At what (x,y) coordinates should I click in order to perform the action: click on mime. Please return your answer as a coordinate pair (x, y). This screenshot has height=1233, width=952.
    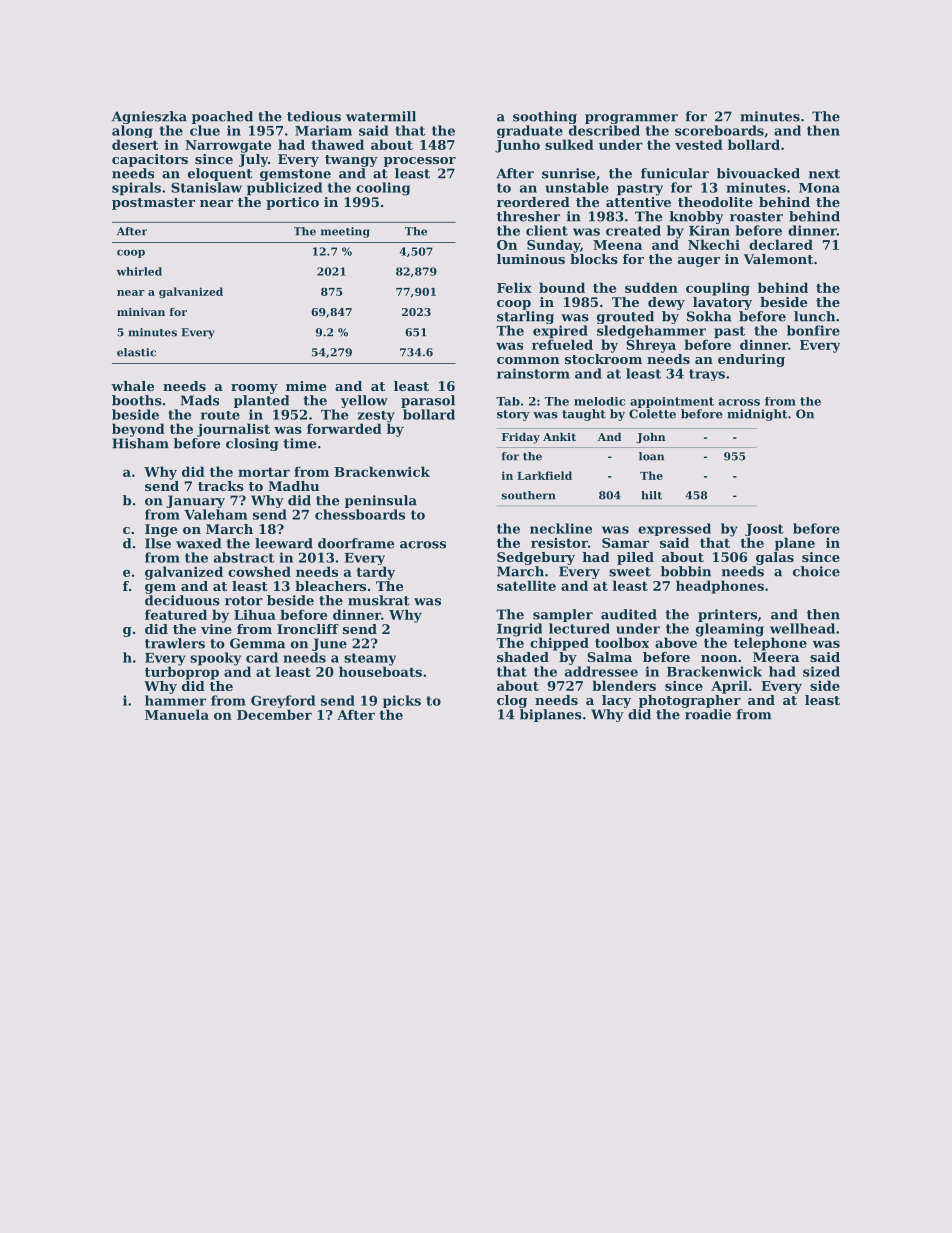
    Looking at the image, I should click on (306, 386).
